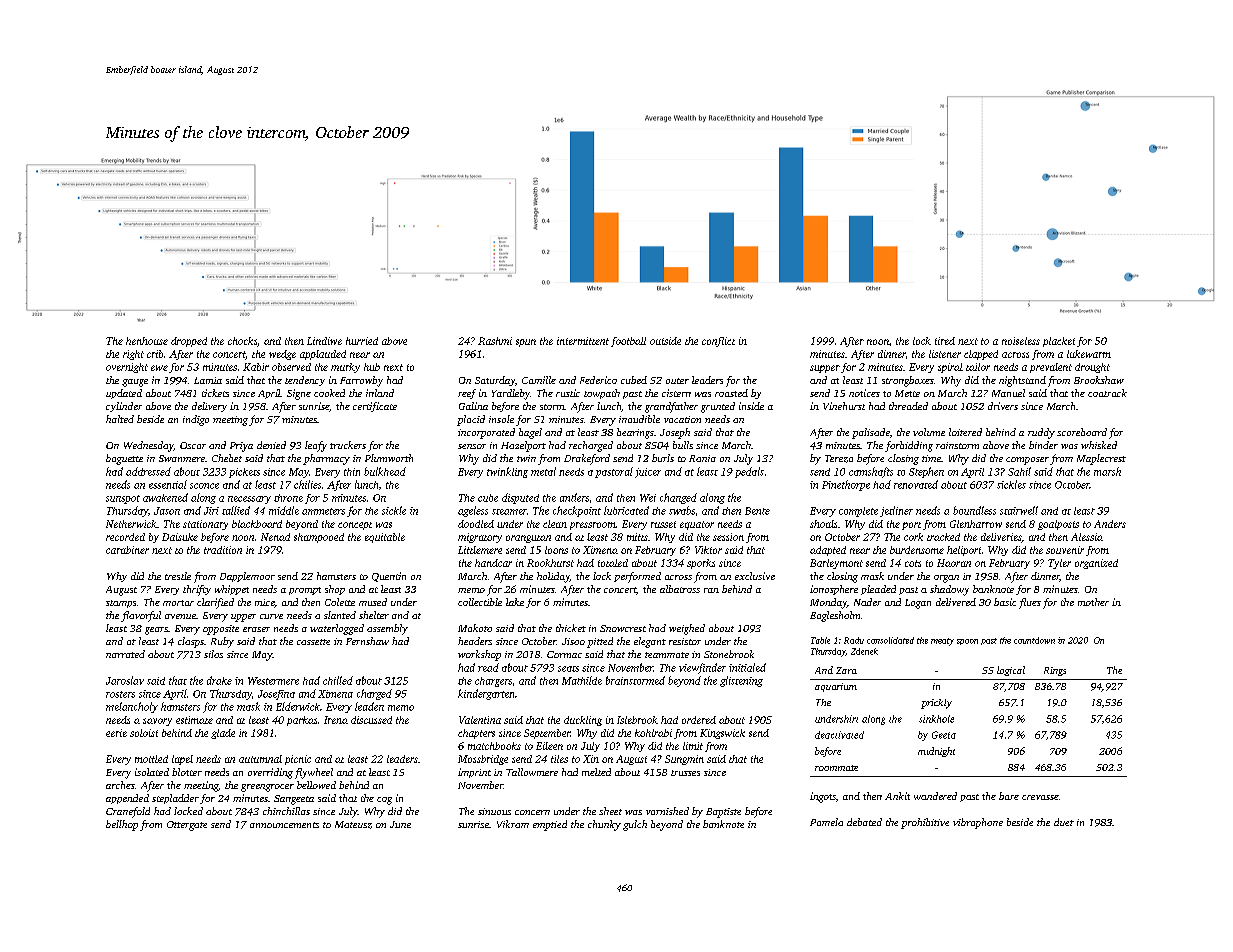 Image resolution: width=1233 pixels, height=952 pixels. I want to click on lukewarm, so click(1089, 354).
